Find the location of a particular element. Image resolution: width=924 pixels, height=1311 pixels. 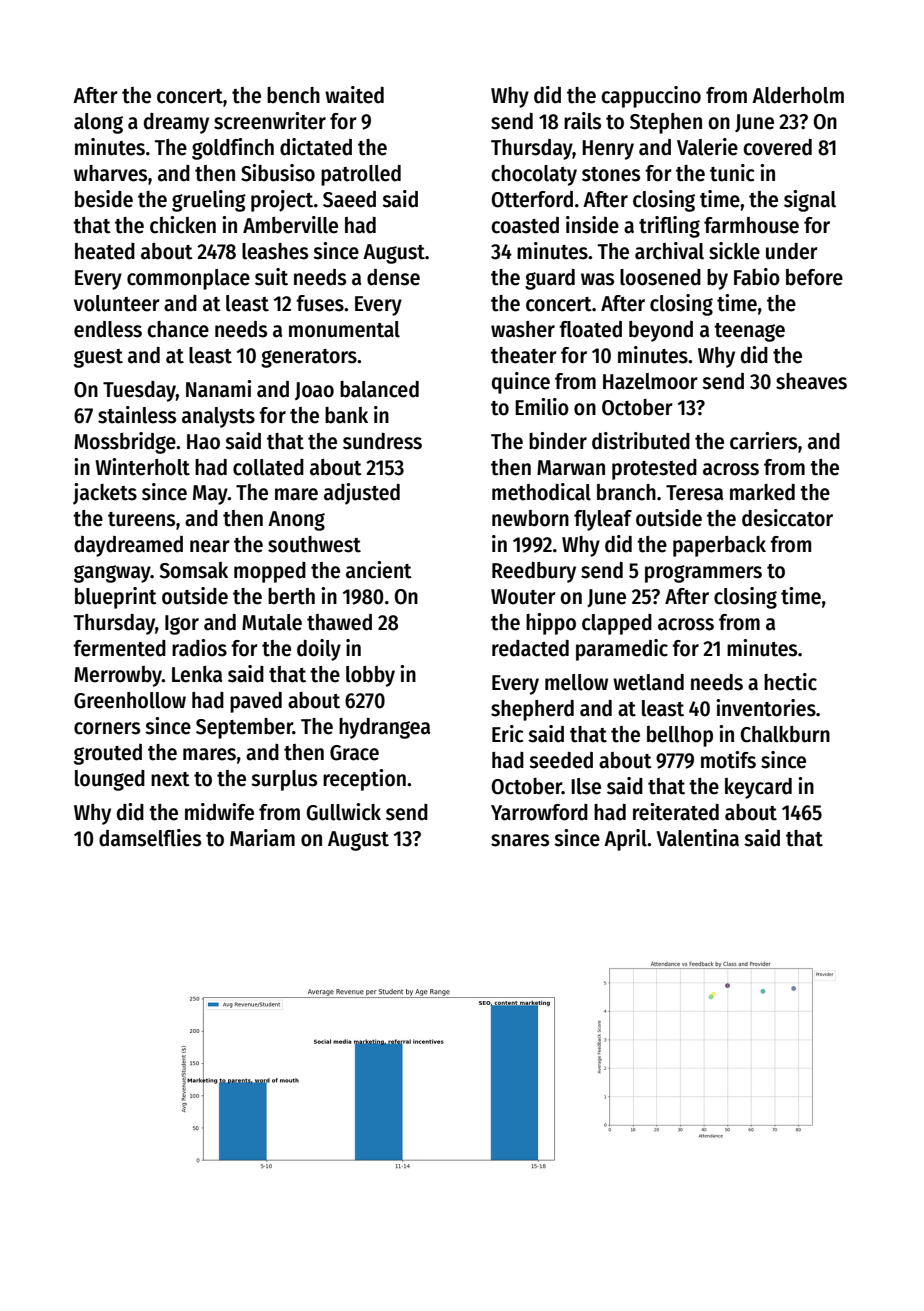

before is located at coordinates (814, 277).
